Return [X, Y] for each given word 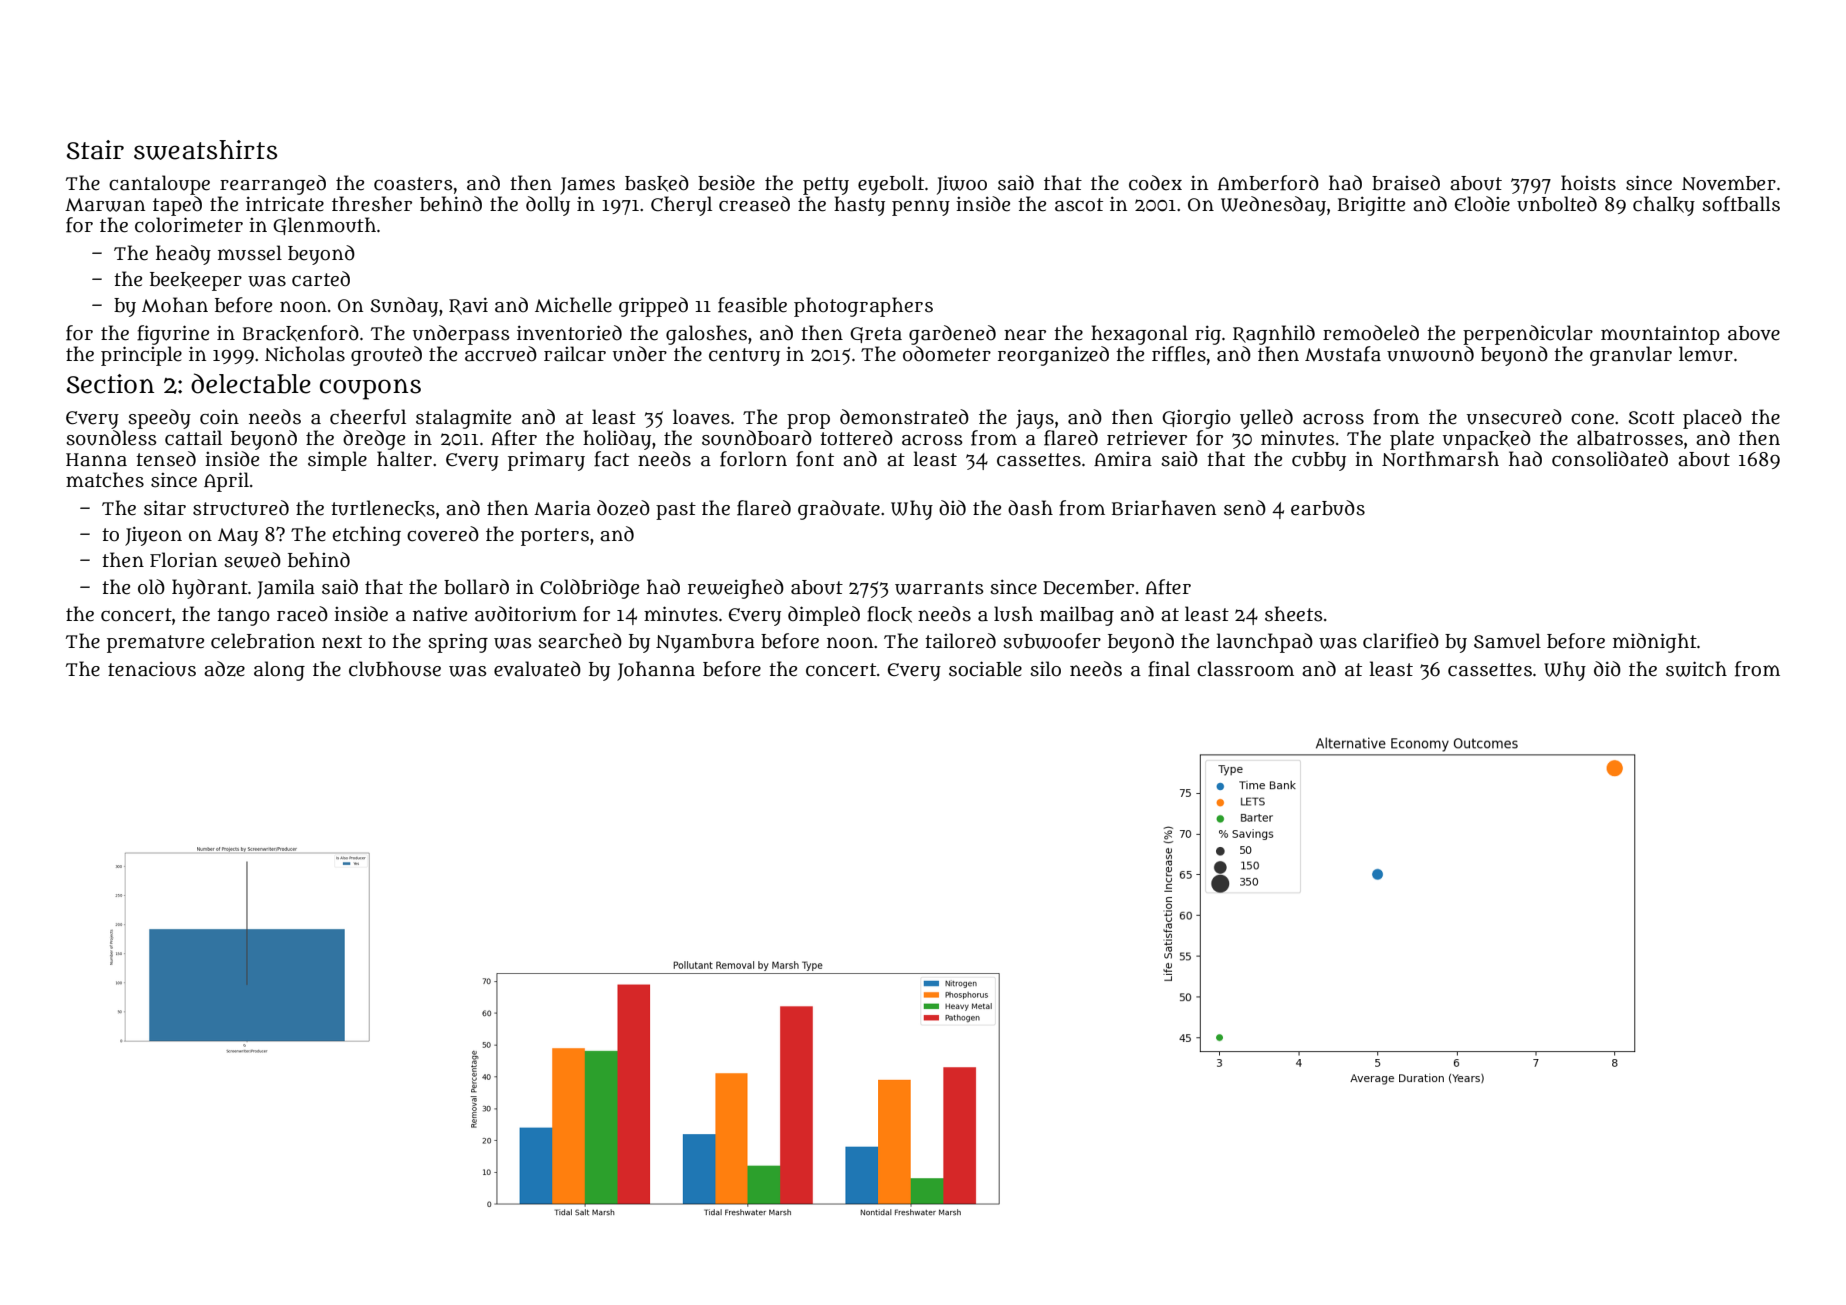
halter [404, 459]
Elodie [1482, 204]
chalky [1664, 206]
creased [754, 204]
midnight [1655, 643]
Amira [1123, 459]
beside [726, 183]
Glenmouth [324, 226]
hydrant [210, 589]
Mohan [175, 305]
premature [155, 644]
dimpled [824, 616]
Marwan [105, 205]
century [744, 357]
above [1754, 333]
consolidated [1610, 459]
